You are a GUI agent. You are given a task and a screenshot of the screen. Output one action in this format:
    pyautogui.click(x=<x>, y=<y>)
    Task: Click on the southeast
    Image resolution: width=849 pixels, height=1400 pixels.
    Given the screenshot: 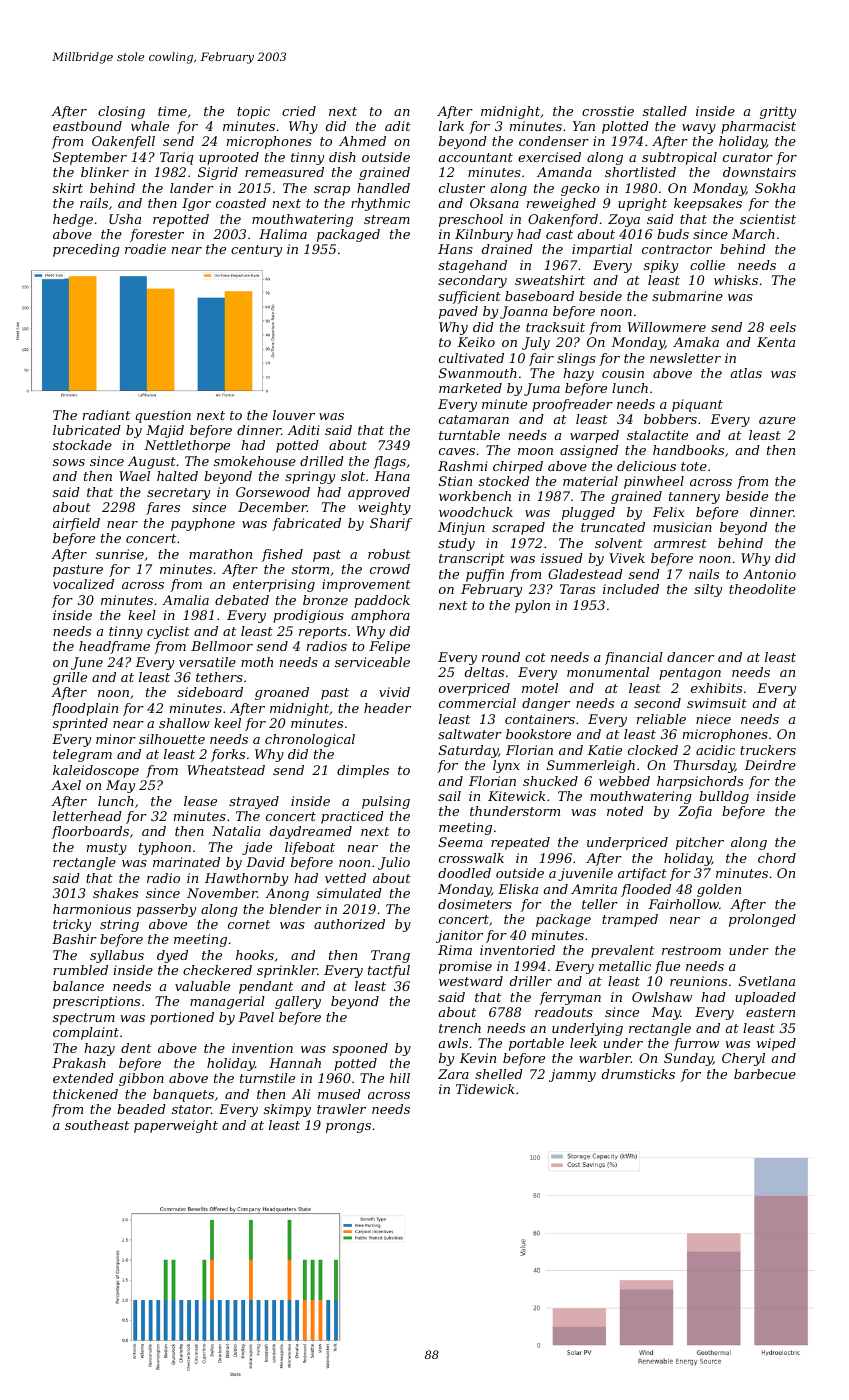 What is the action you would take?
    pyautogui.click(x=97, y=1125)
